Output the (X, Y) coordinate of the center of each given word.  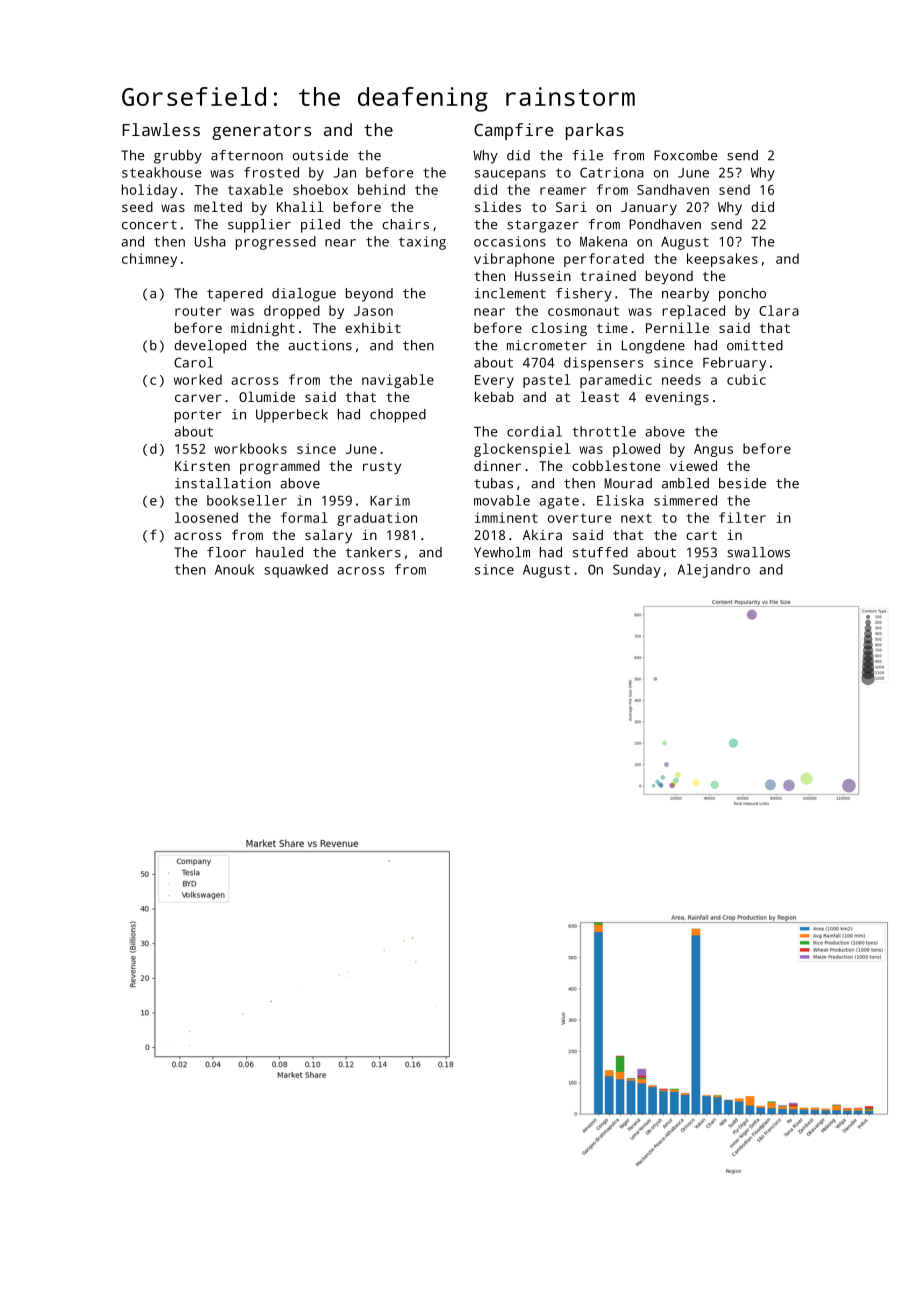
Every (494, 381)
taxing (422, 243)
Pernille (677, 327)
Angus (713, 450)
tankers (373, 552)
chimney (149, 260)
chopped (398, 416)
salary (328, 536)
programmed (280, 467)
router (198, 311)
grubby (178, 157)
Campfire (513, 131)
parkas (595, 131)
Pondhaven (665, 224)
